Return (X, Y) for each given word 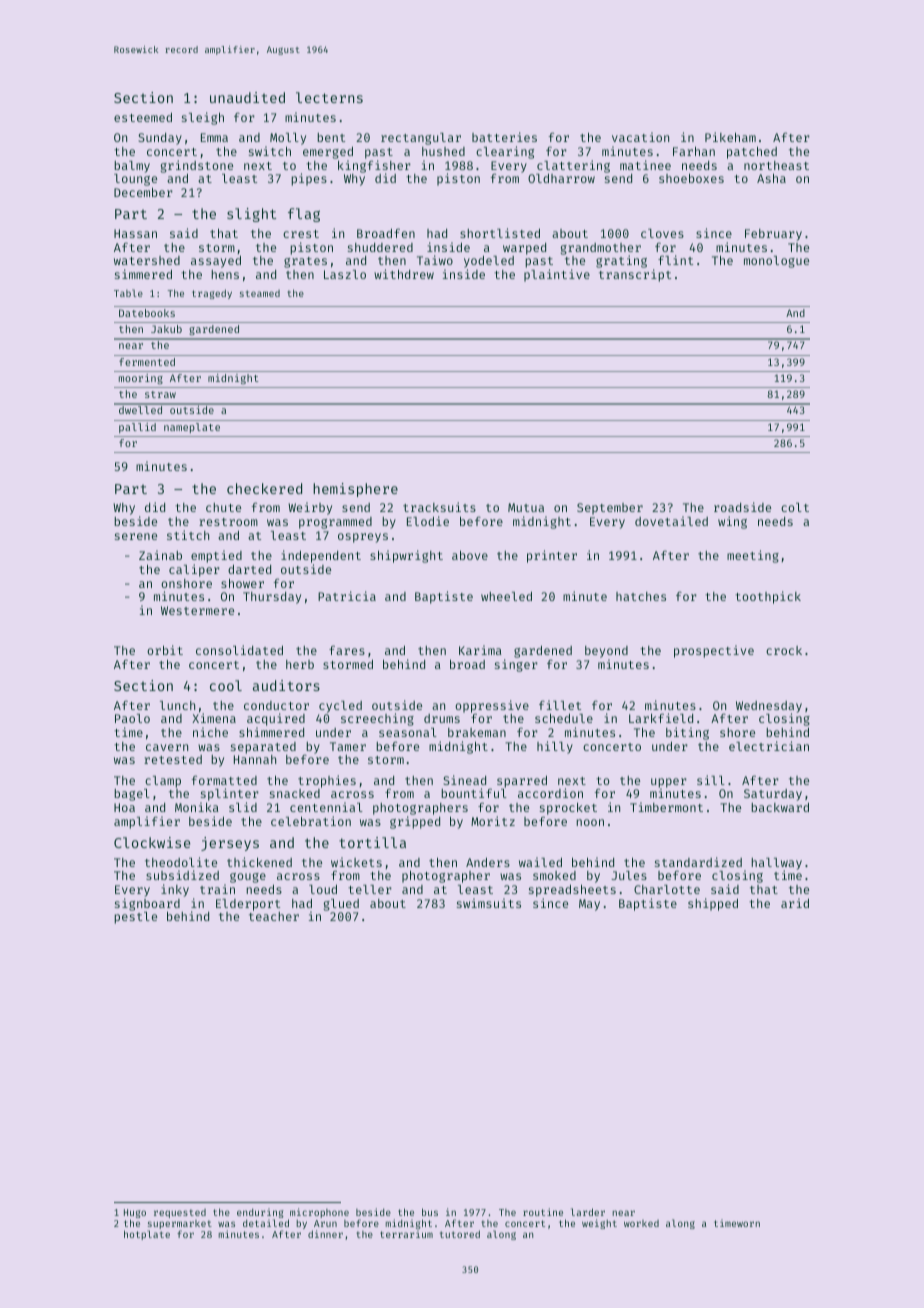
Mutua (526, 507)
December (143, 192)
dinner (325, 1234)
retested (173, 759)
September (610, 509)
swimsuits (489, 903)
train (217, 889)
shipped (713, 904)
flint (675, 260)
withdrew (404, 274)
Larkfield (661, 718)
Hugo (135, 1213)
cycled (340, 707)
